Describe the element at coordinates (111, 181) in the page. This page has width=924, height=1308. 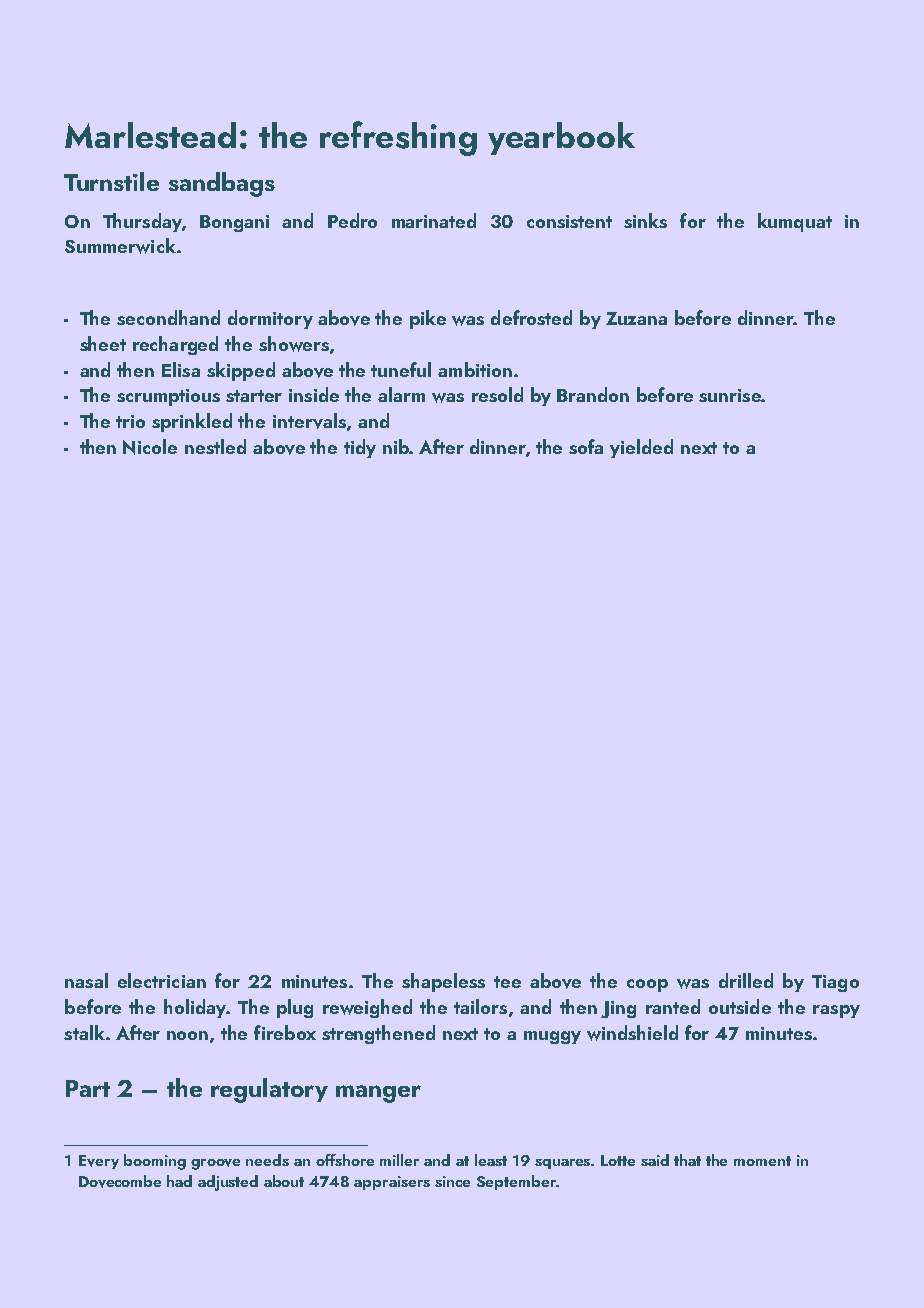
I see `Turnstile` at that location.
